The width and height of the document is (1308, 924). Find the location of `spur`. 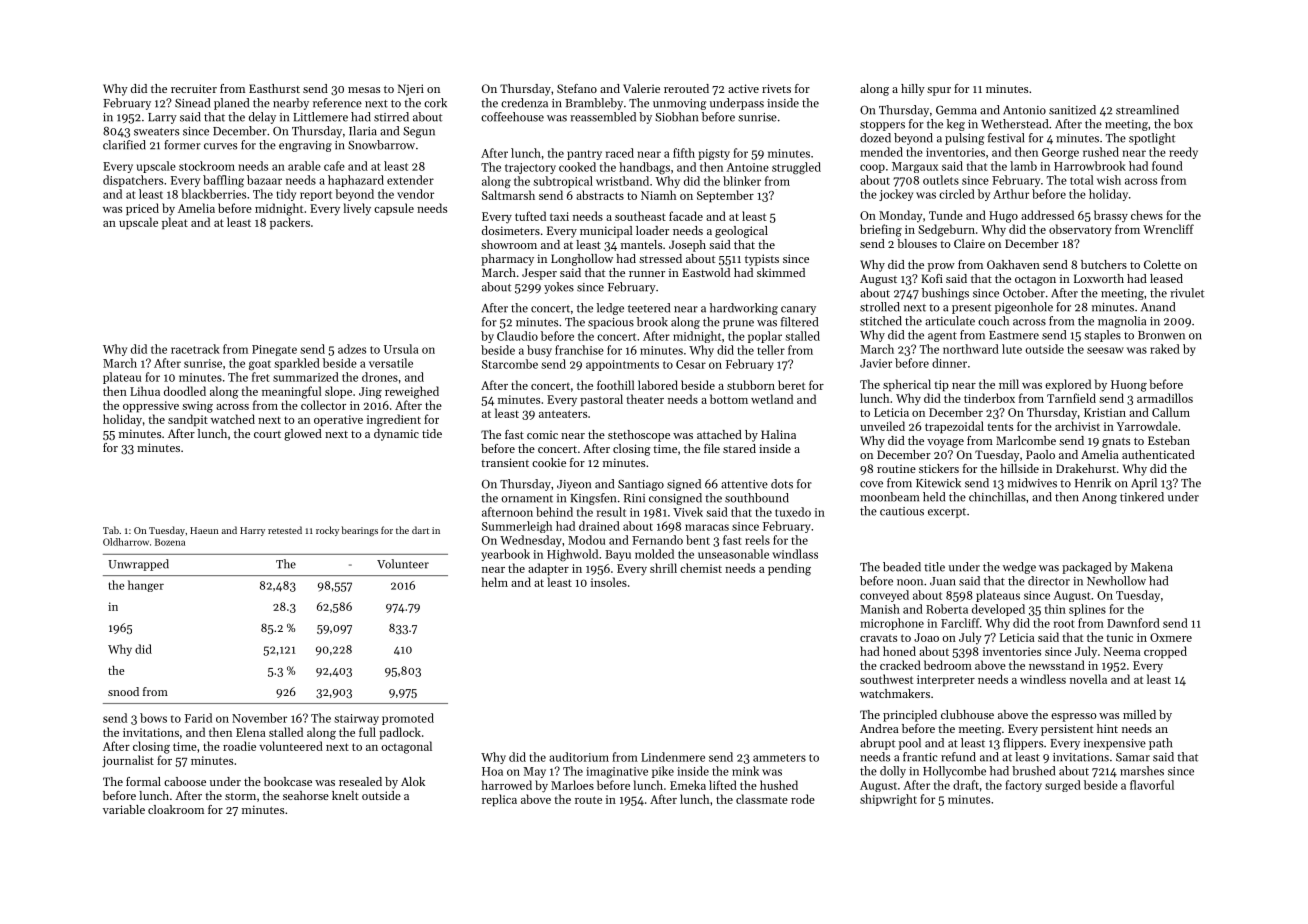

spur is located at coordinates (939, 91).
